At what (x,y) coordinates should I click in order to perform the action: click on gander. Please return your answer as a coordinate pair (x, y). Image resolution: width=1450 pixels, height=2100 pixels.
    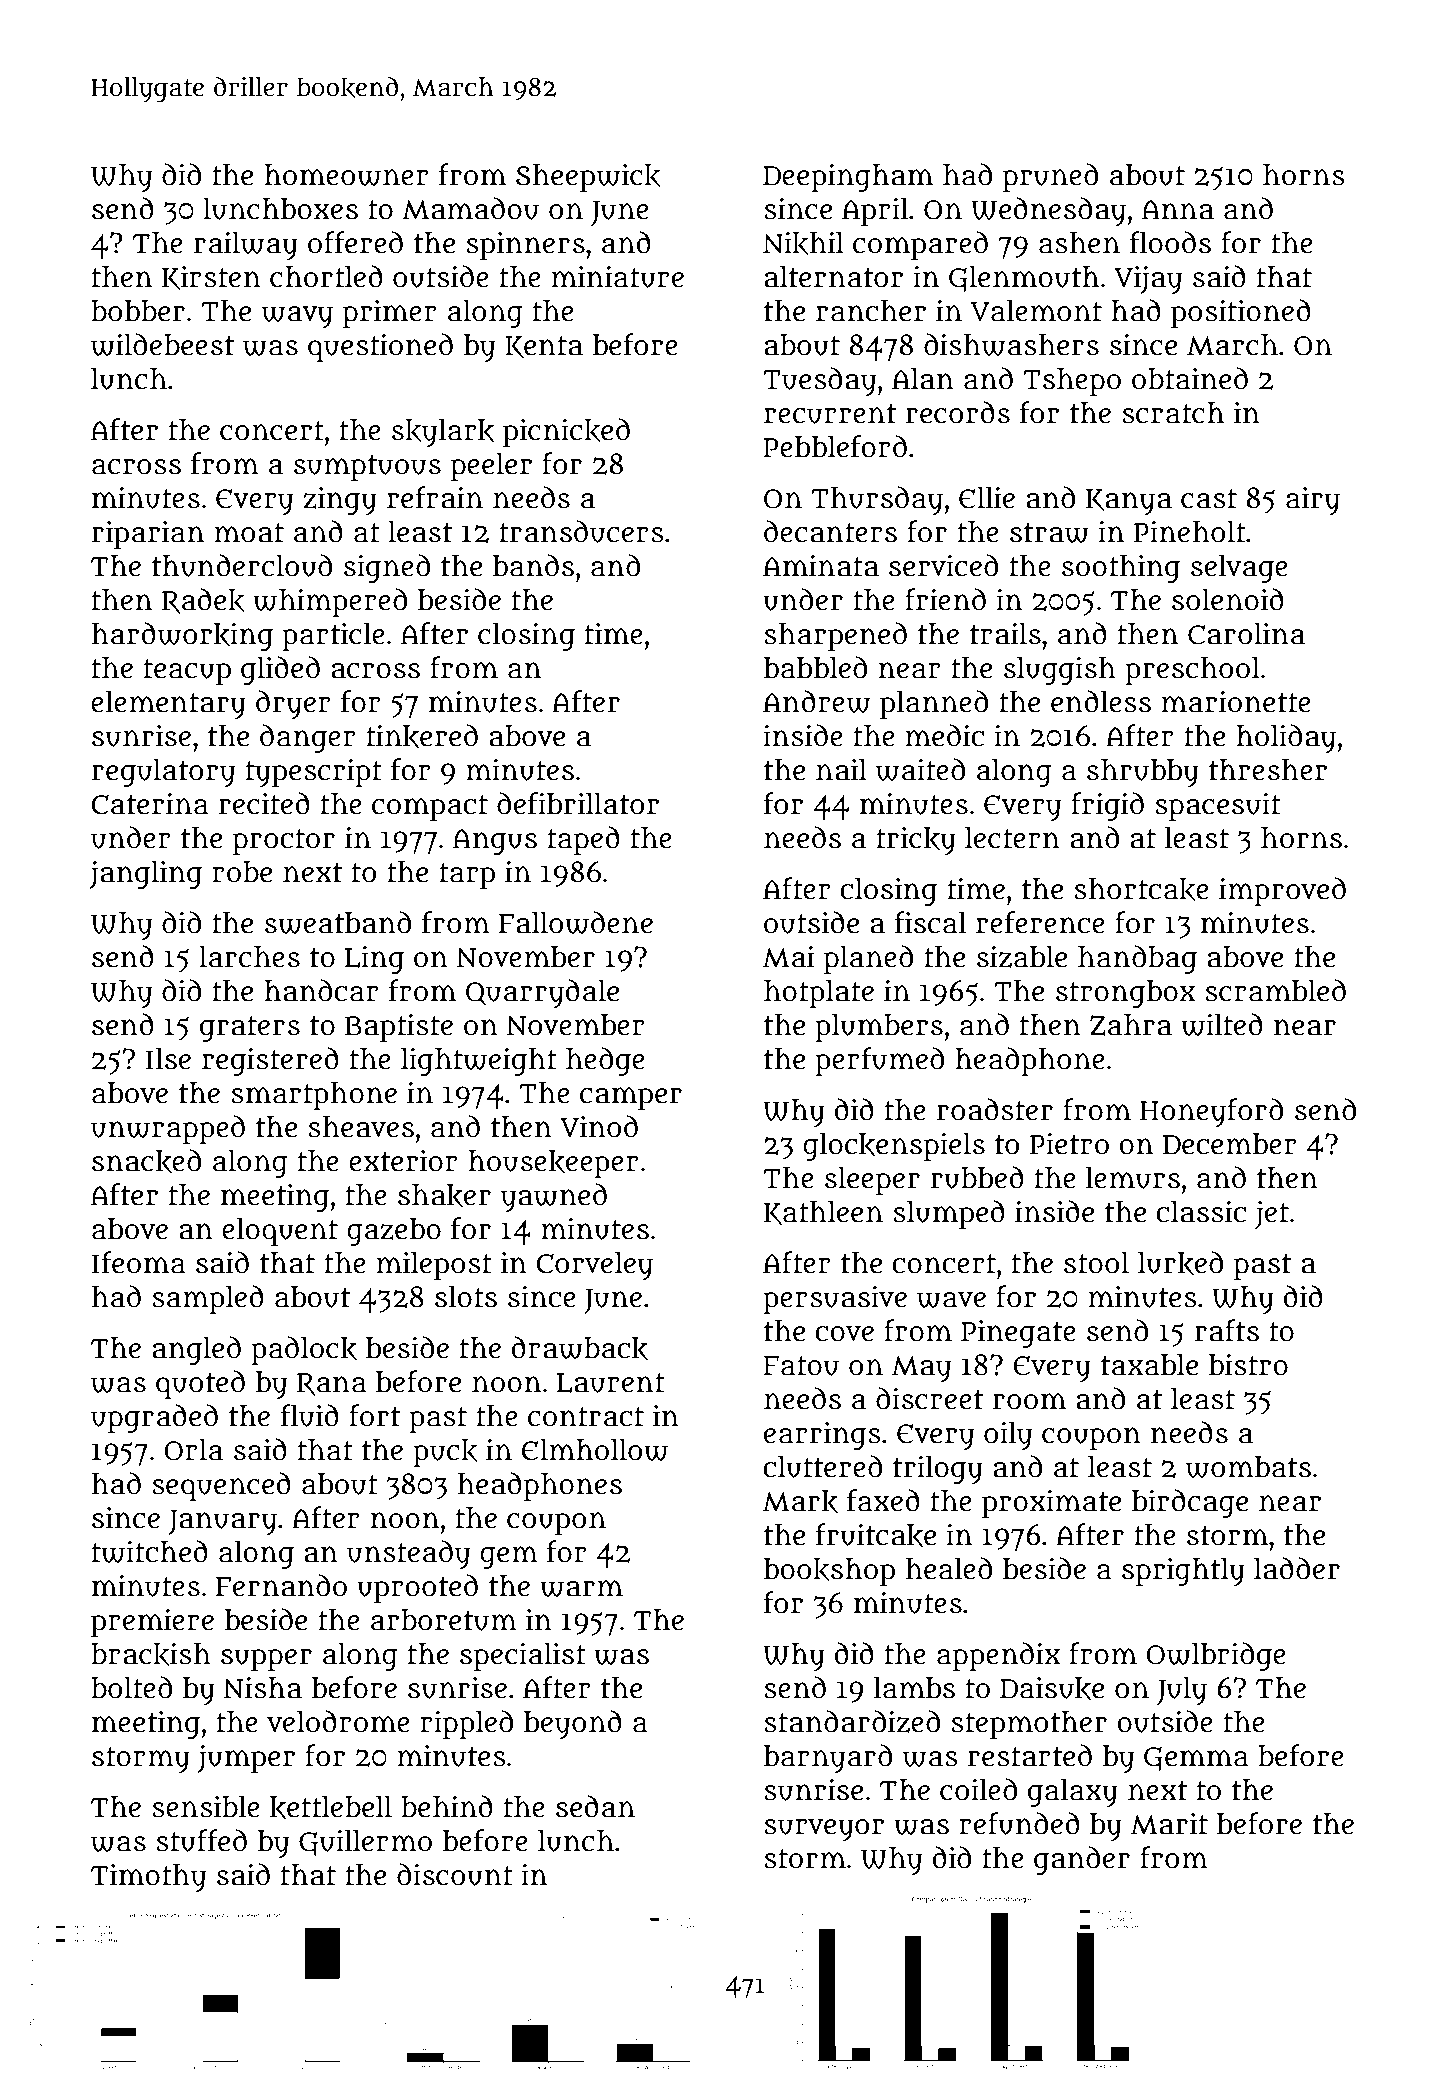
    Looking at the image, I should click on (1082, 1860).
